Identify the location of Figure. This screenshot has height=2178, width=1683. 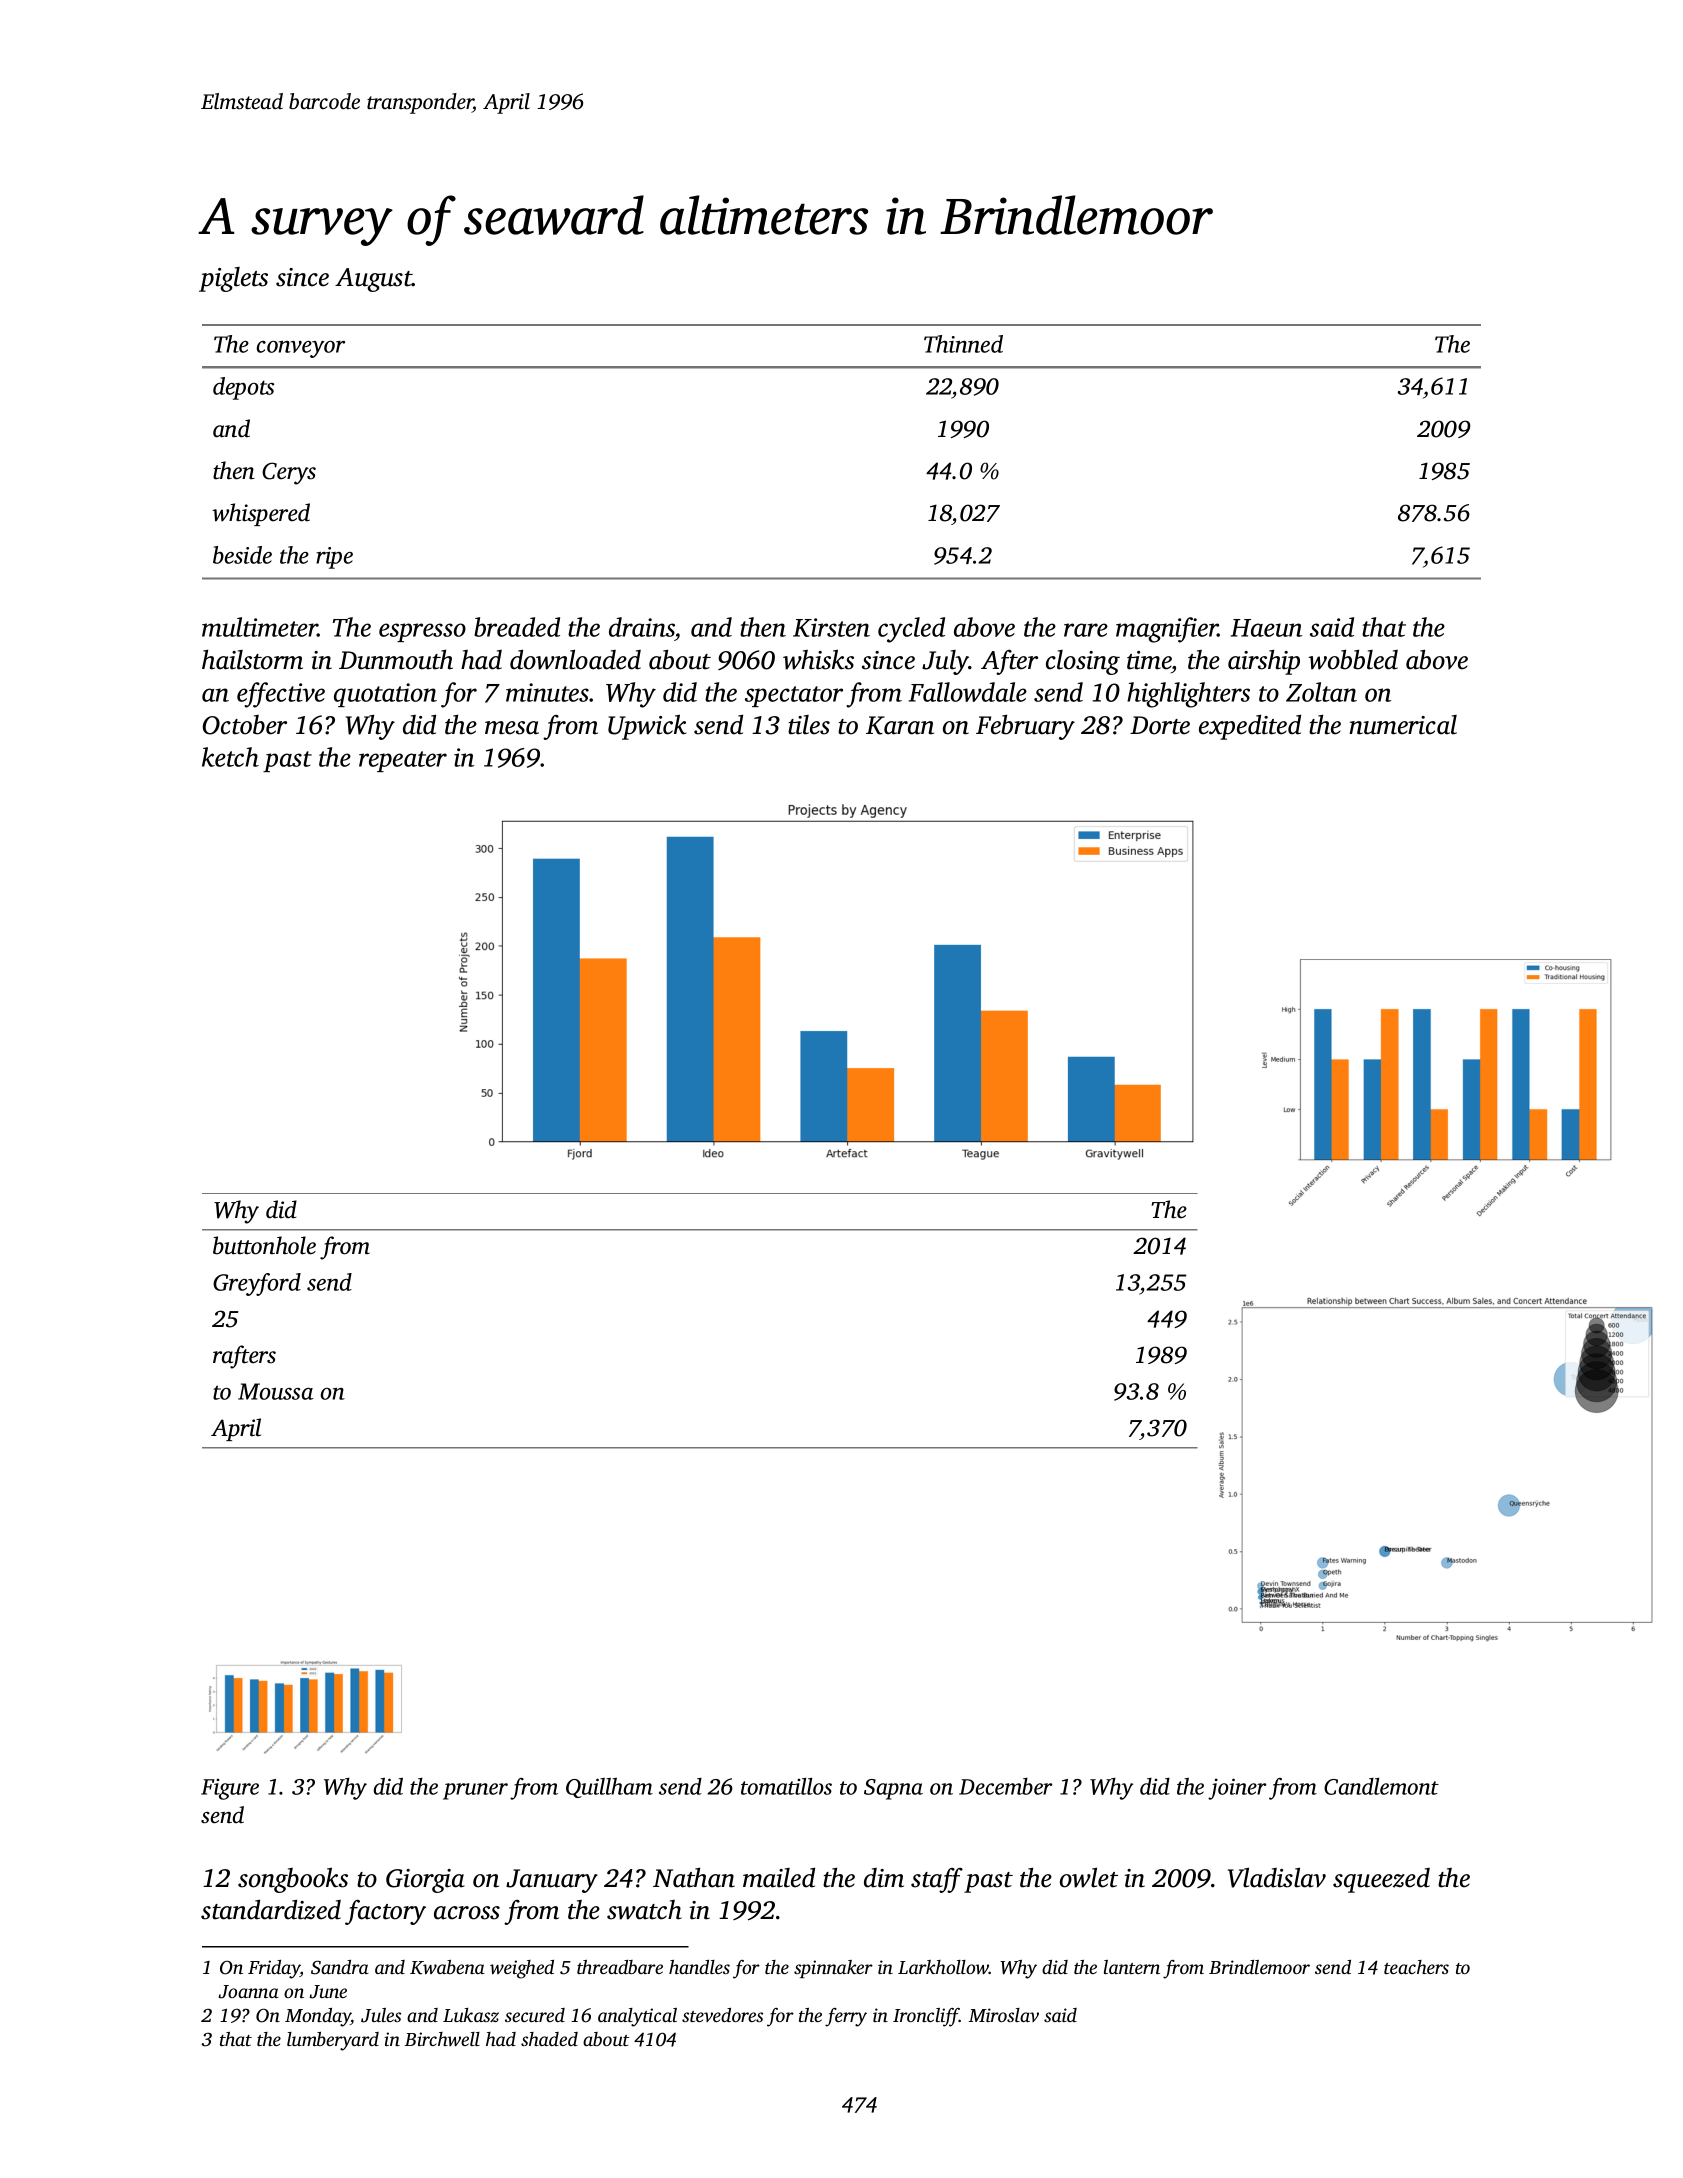
(230, 1789).
